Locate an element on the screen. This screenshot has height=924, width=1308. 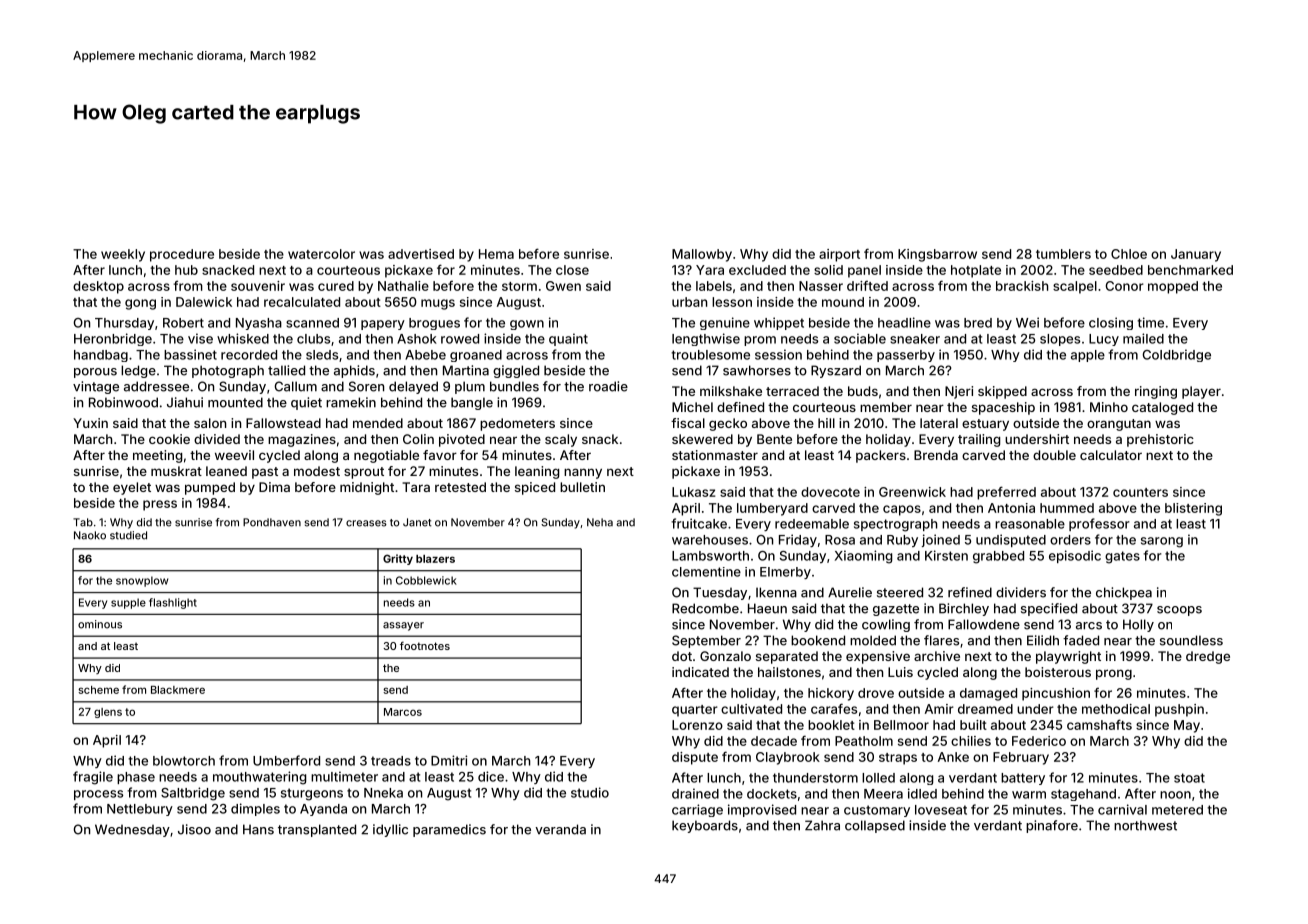
veranda is located at coordinates (560, 829).
